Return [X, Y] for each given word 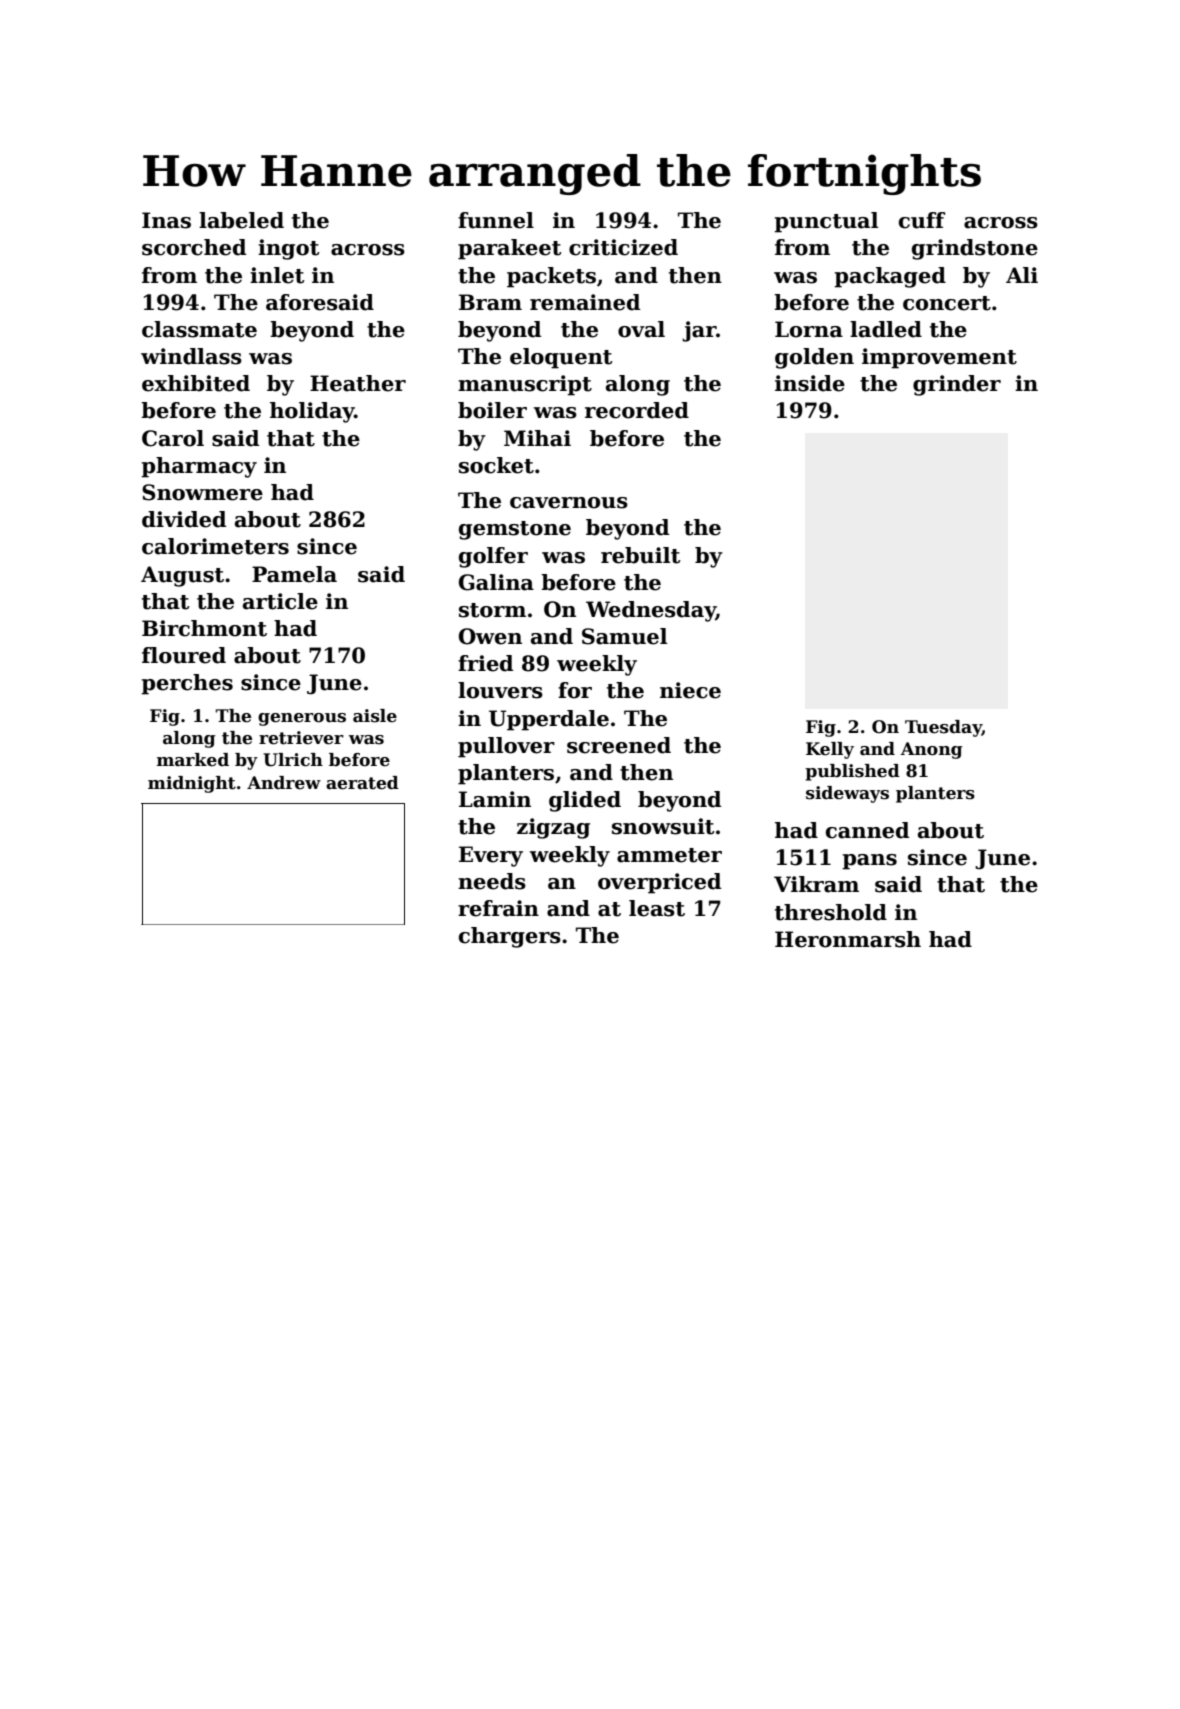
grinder [957, 385]
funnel [496, 220]
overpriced [659, 883]
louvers [500, 690]
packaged [890, 277]
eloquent [561, 358]
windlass [191, 356]
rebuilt [641, 555]
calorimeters [215, 546]
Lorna [809, 329]
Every [491, 856]
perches [187, 684]
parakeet [510, 249]
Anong [932, 750]
